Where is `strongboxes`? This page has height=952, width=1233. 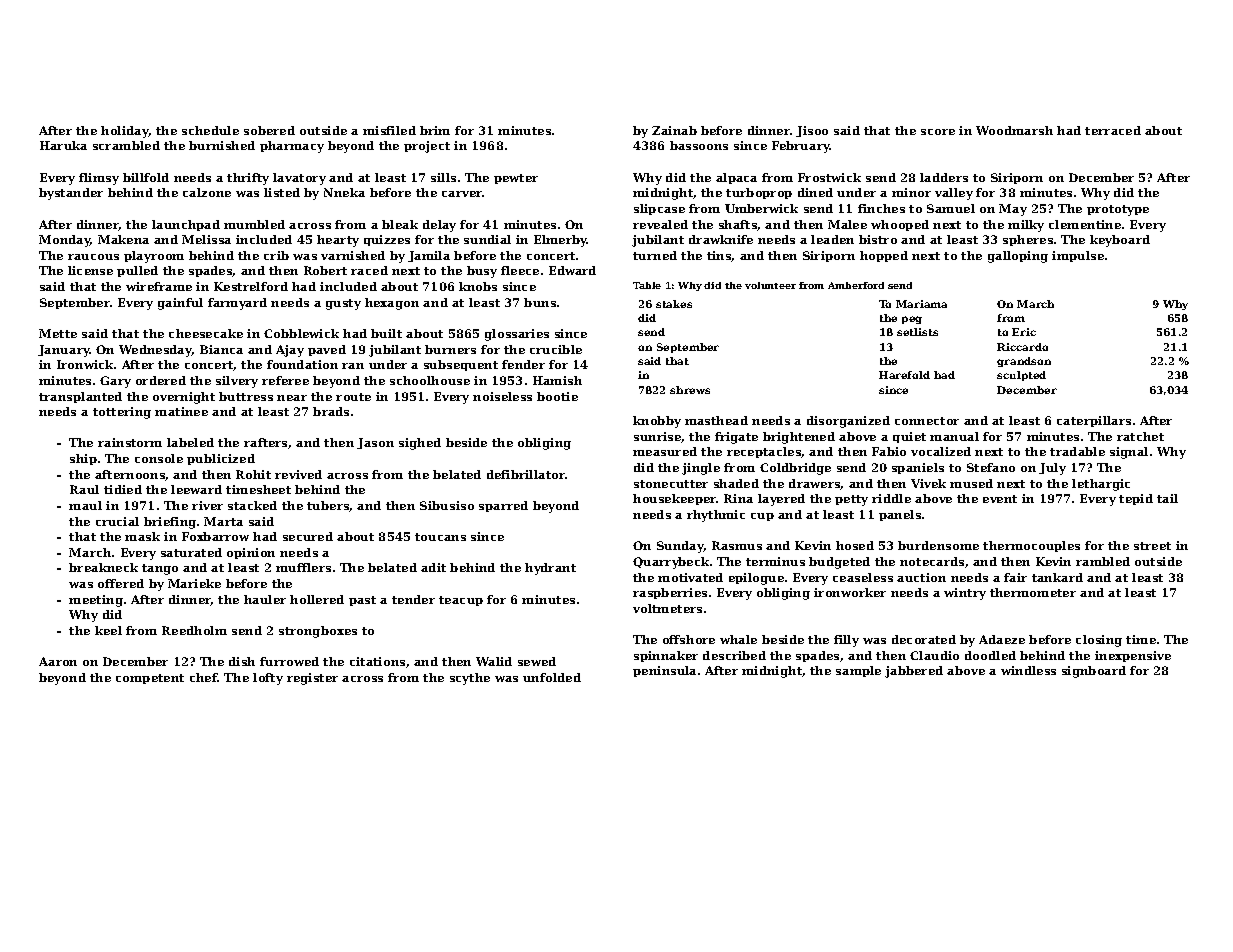 strongboxes is located at coordinates (318, 632).
